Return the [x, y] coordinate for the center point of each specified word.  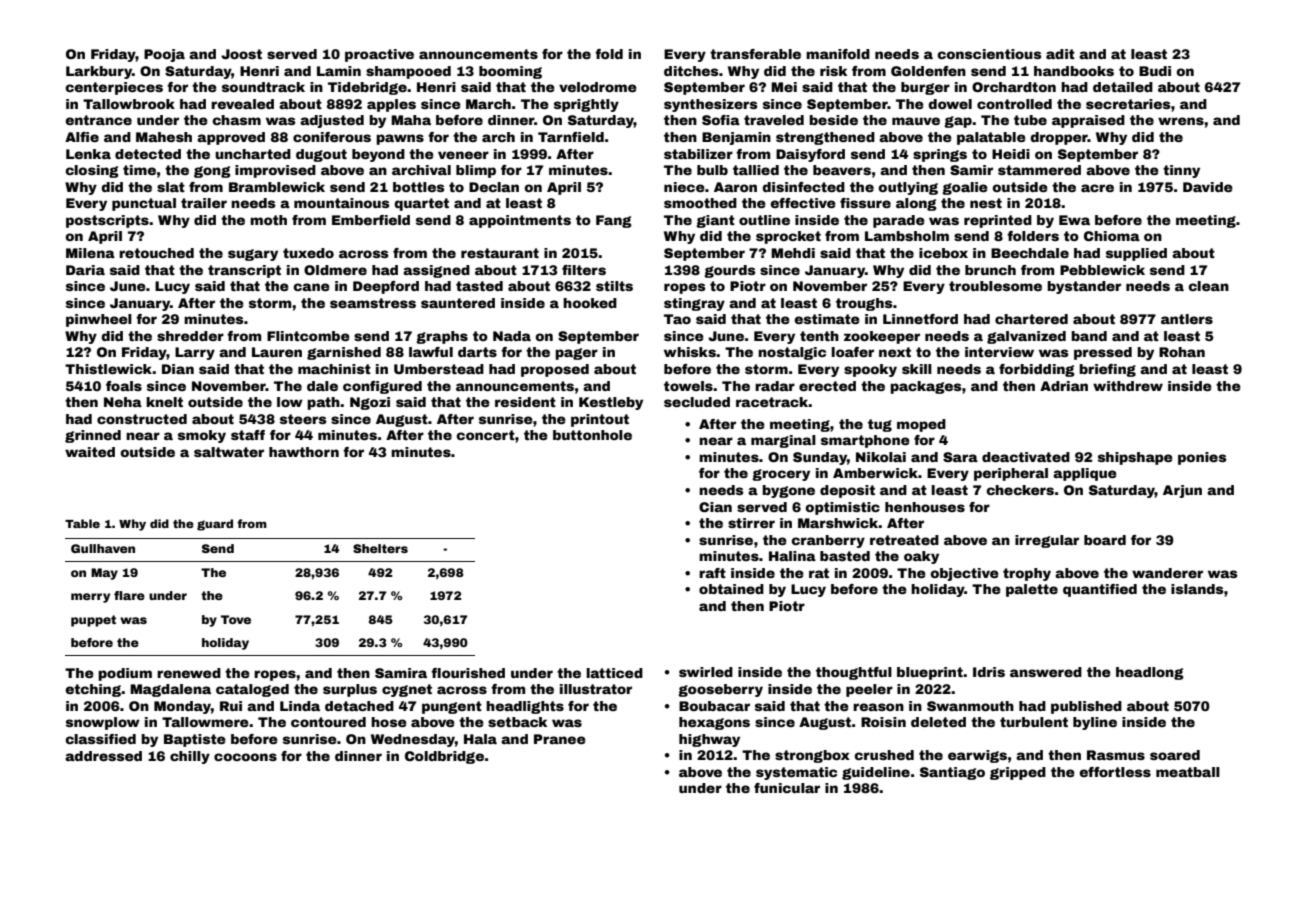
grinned [93, 436]
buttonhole [592, 435]
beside [833, 120]
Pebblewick [1102, 270]
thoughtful [854, 673]
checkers [1020, 490]
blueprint [930, 673]
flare [129, 595]
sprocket [788, 237]
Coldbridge [444, 757]
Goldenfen [928, 71]
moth [268, 220]
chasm [236, 120]
